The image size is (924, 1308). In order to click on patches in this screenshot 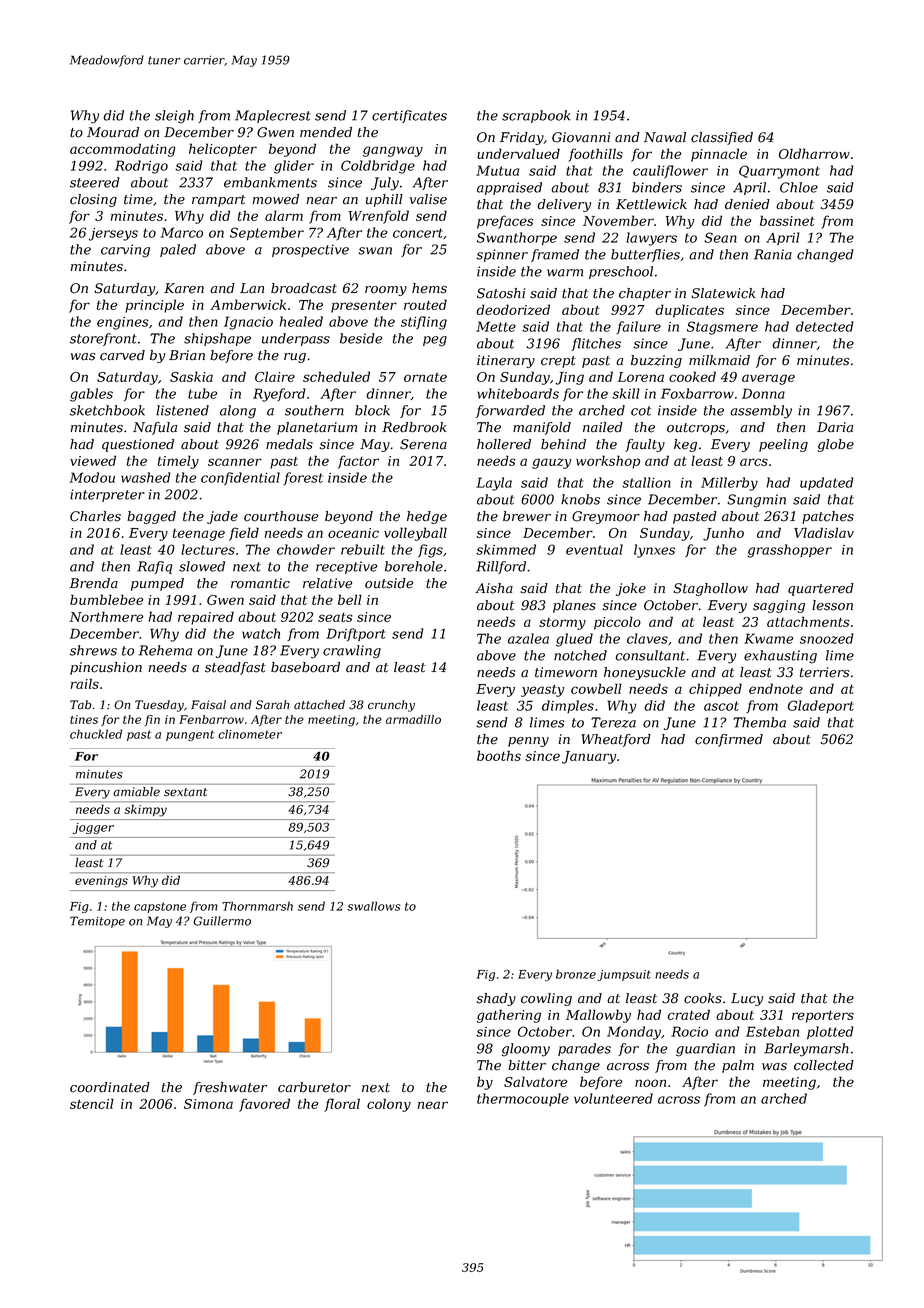, I will do `click(828, 517)`.
